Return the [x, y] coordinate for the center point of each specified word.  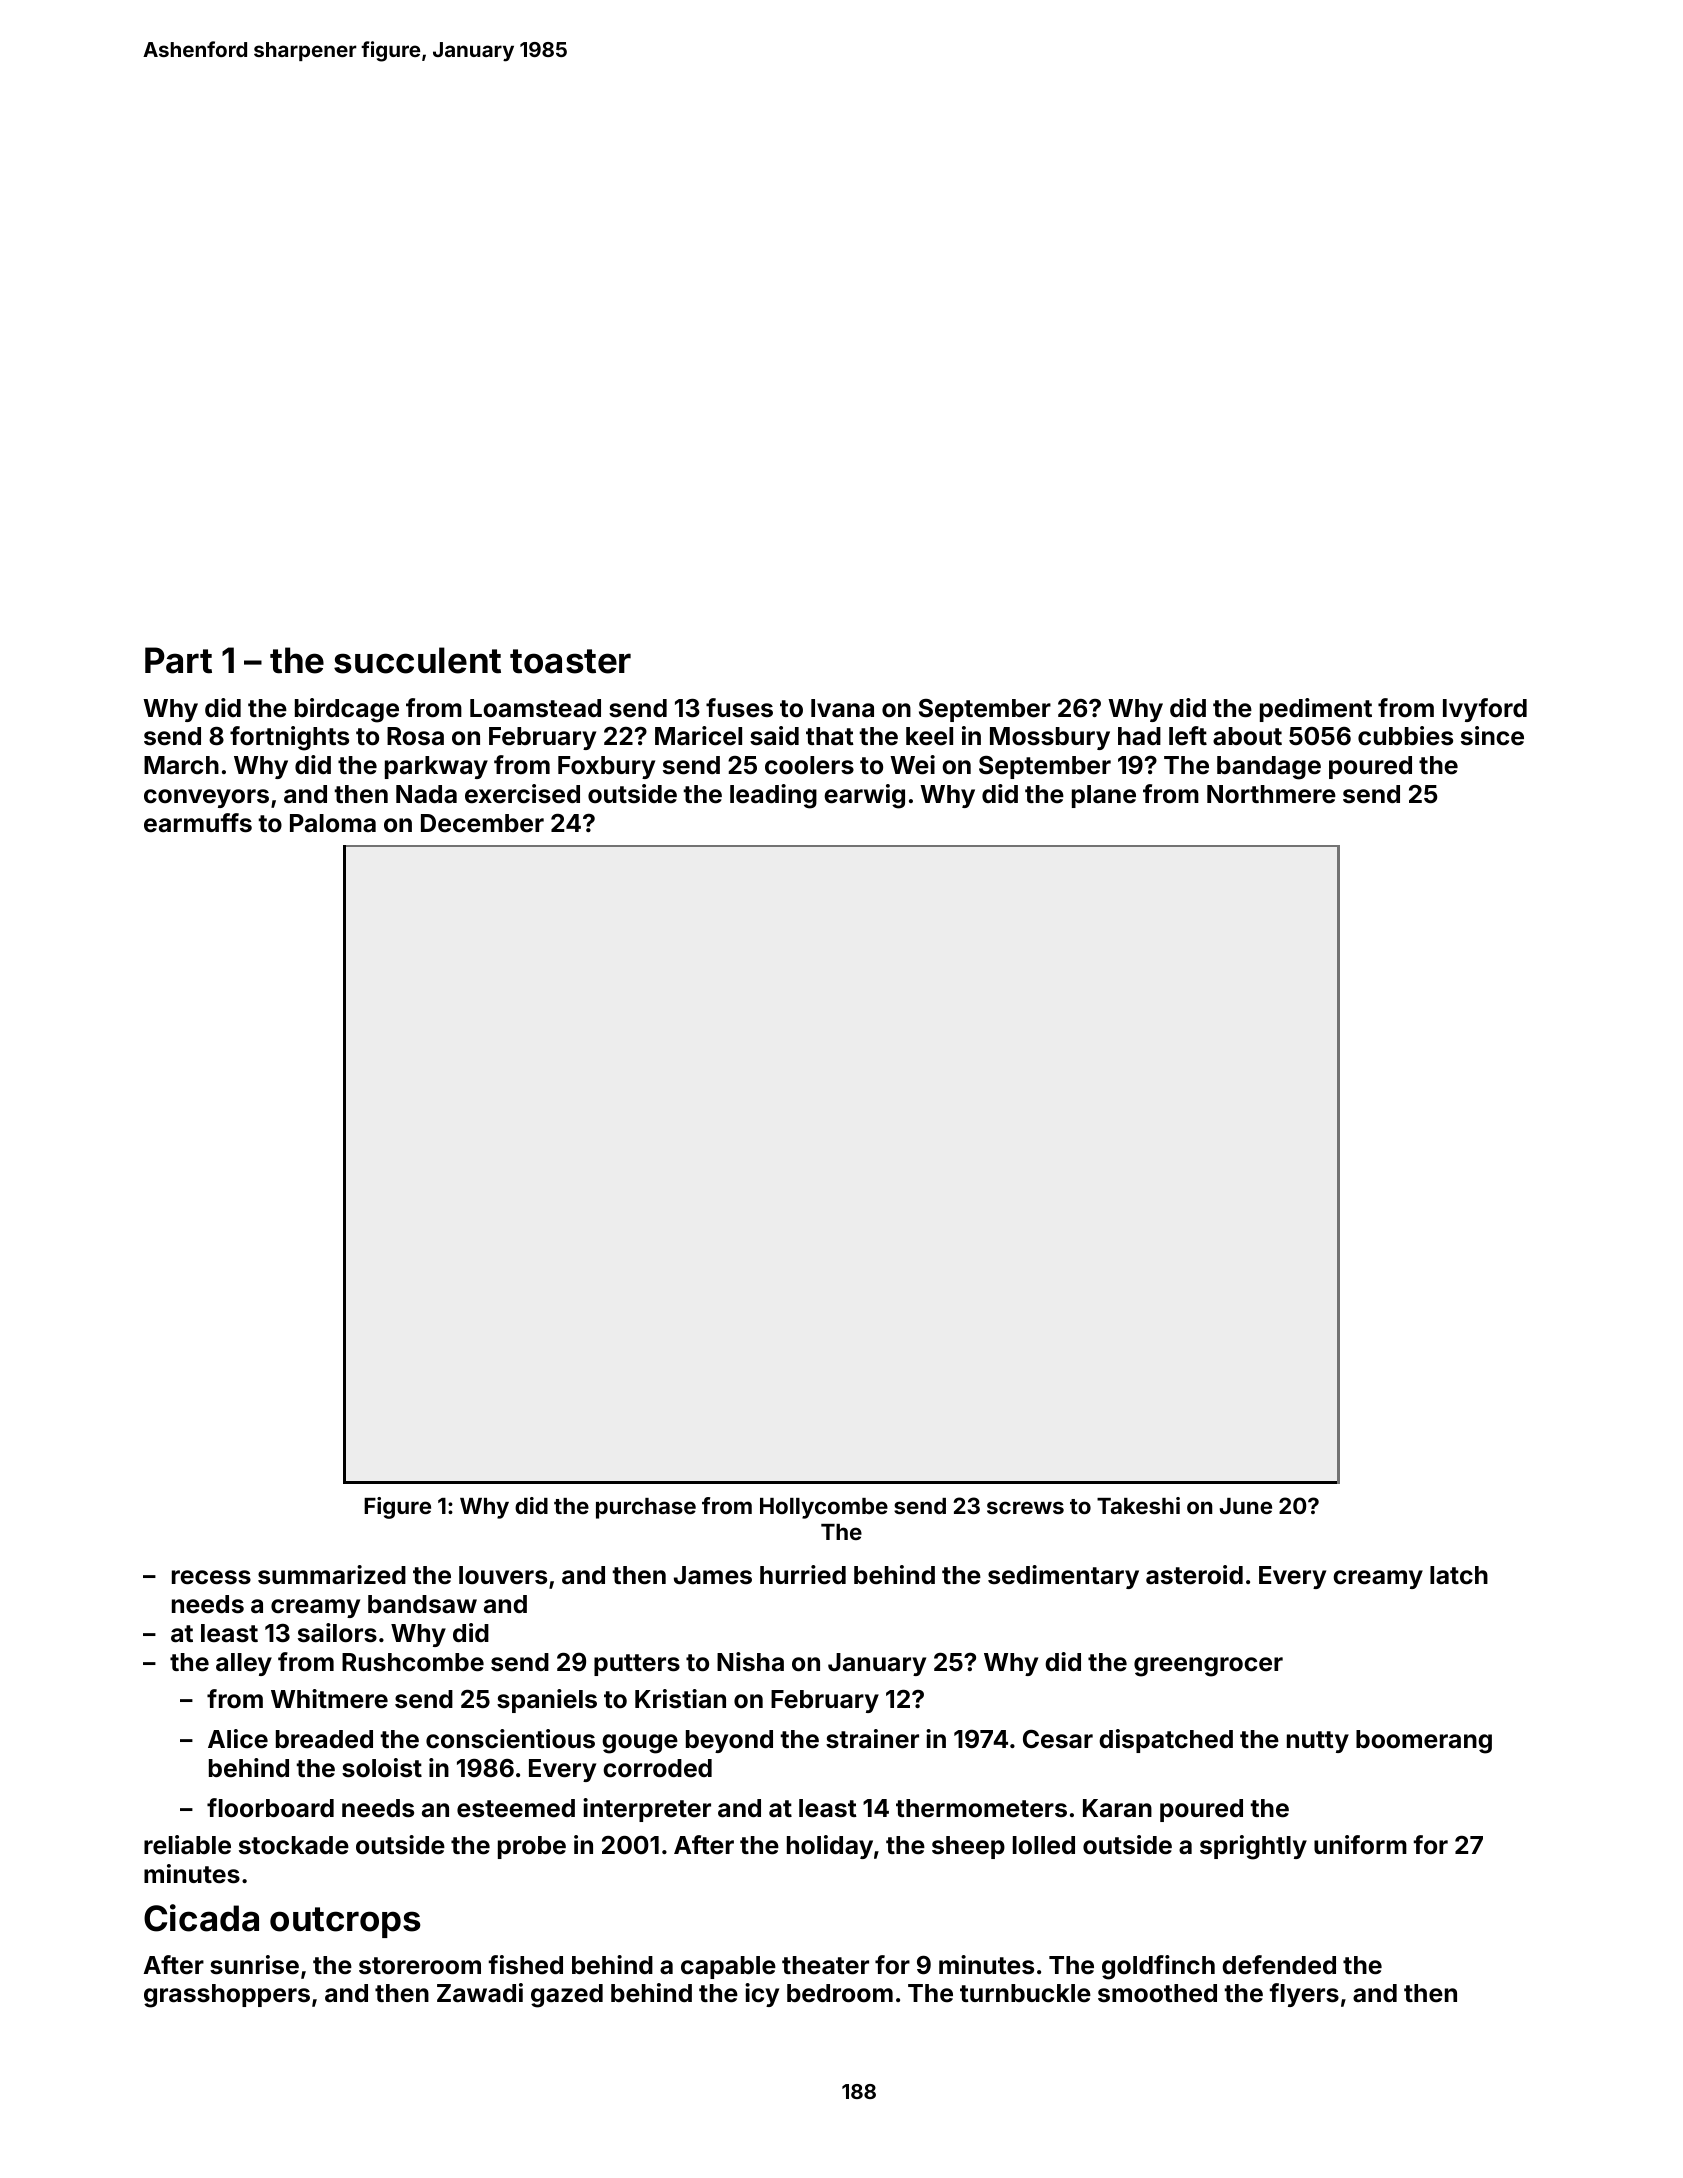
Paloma [333, 823]
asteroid [1194, 1575]
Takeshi [1138, 1505]
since [1492, 736]
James [713, 1575]
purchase [646, 1508]
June [1246, 1506]
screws [1025, 1507]
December [482, 823]
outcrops [345, 1922]
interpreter [647, 1810]
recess [211, 1577]
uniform [1360, 1845]
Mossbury [1050, 738]
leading [773, 796]
